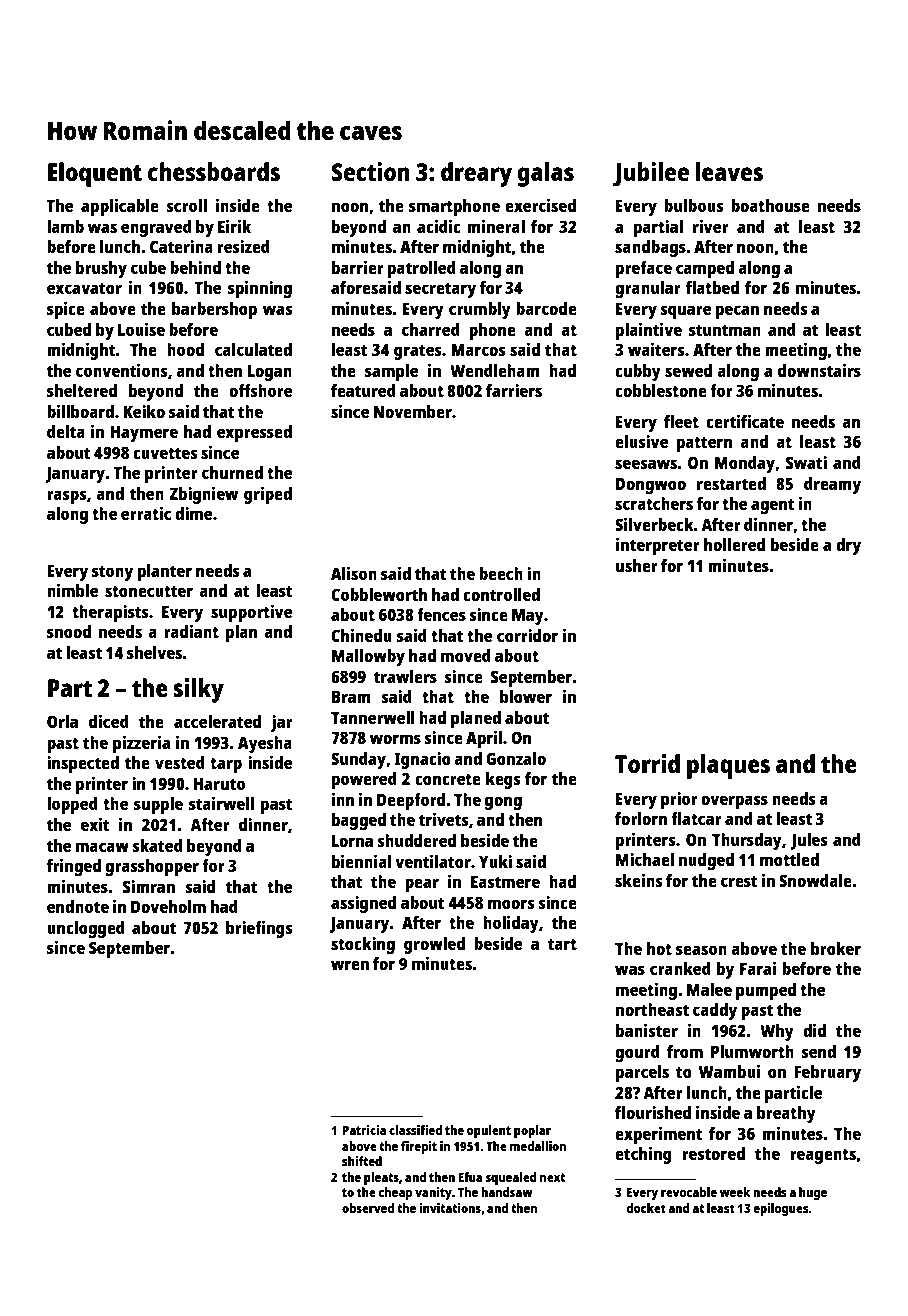 The image size is (908, 1316). Describe the element at coordinates (80, 411) in the screenshot. I see `billboard` at that location.
